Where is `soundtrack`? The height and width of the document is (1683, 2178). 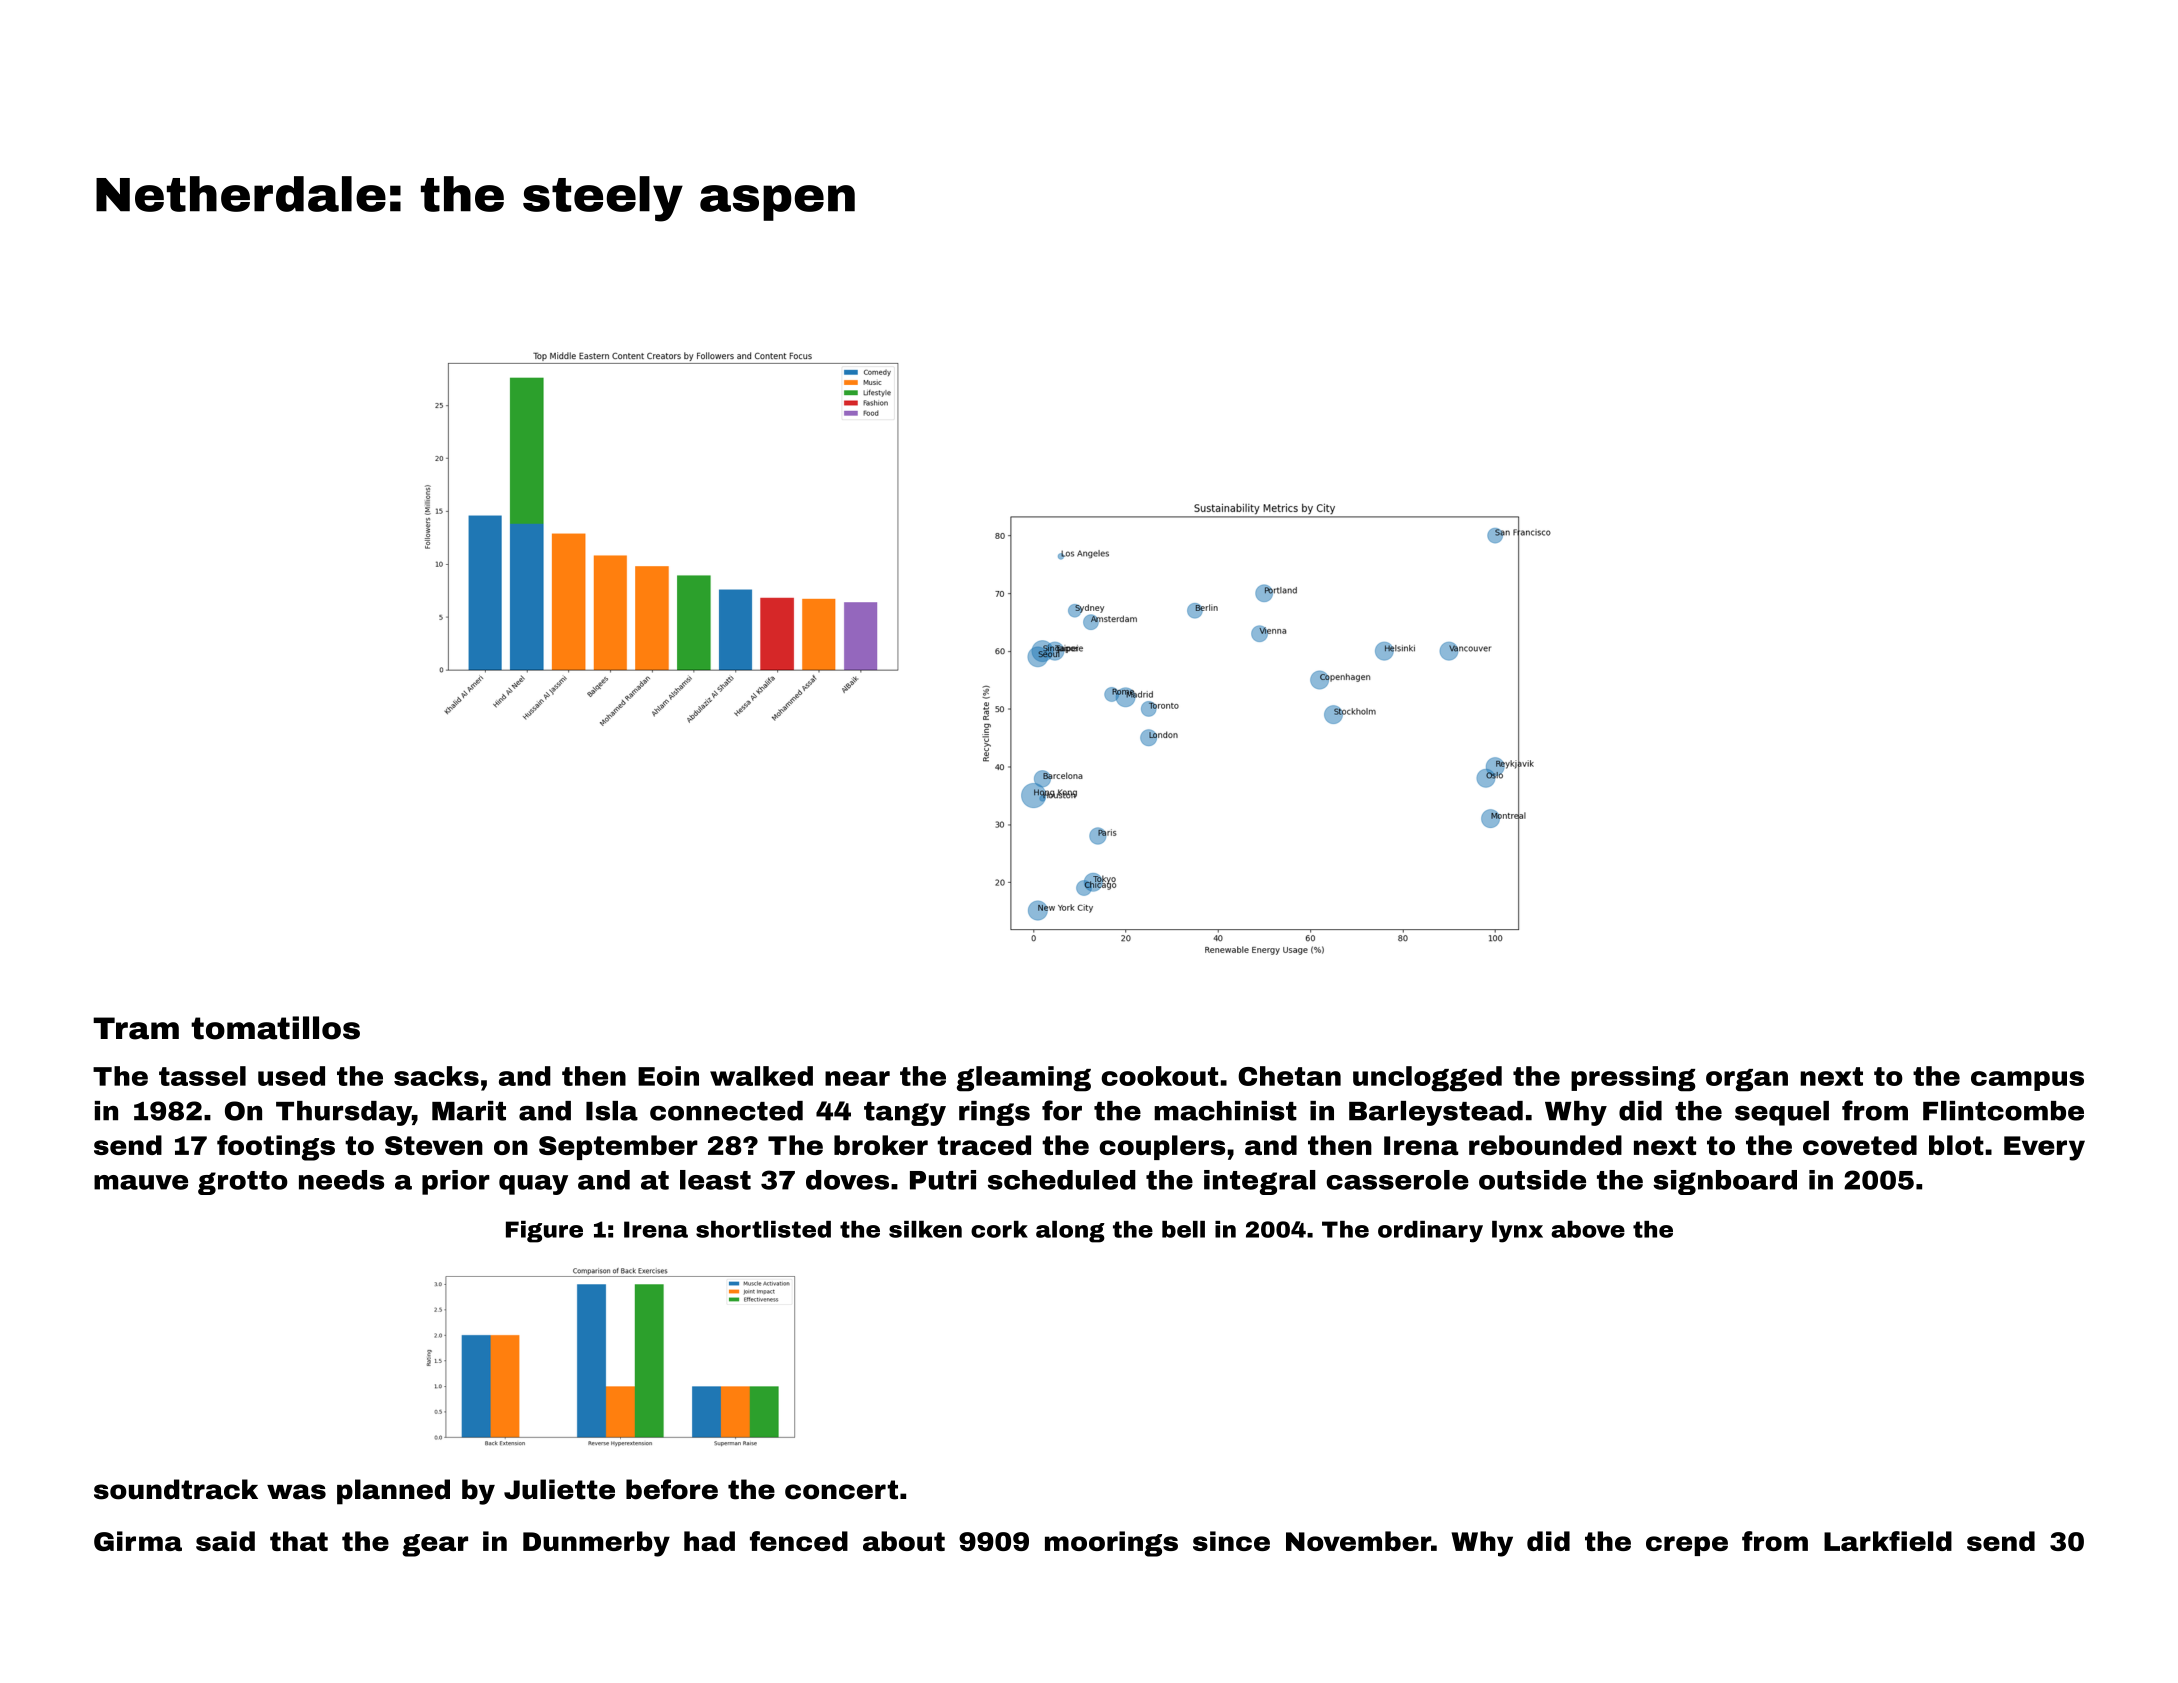 soundtrack is located at coordinates (176, 1489).
